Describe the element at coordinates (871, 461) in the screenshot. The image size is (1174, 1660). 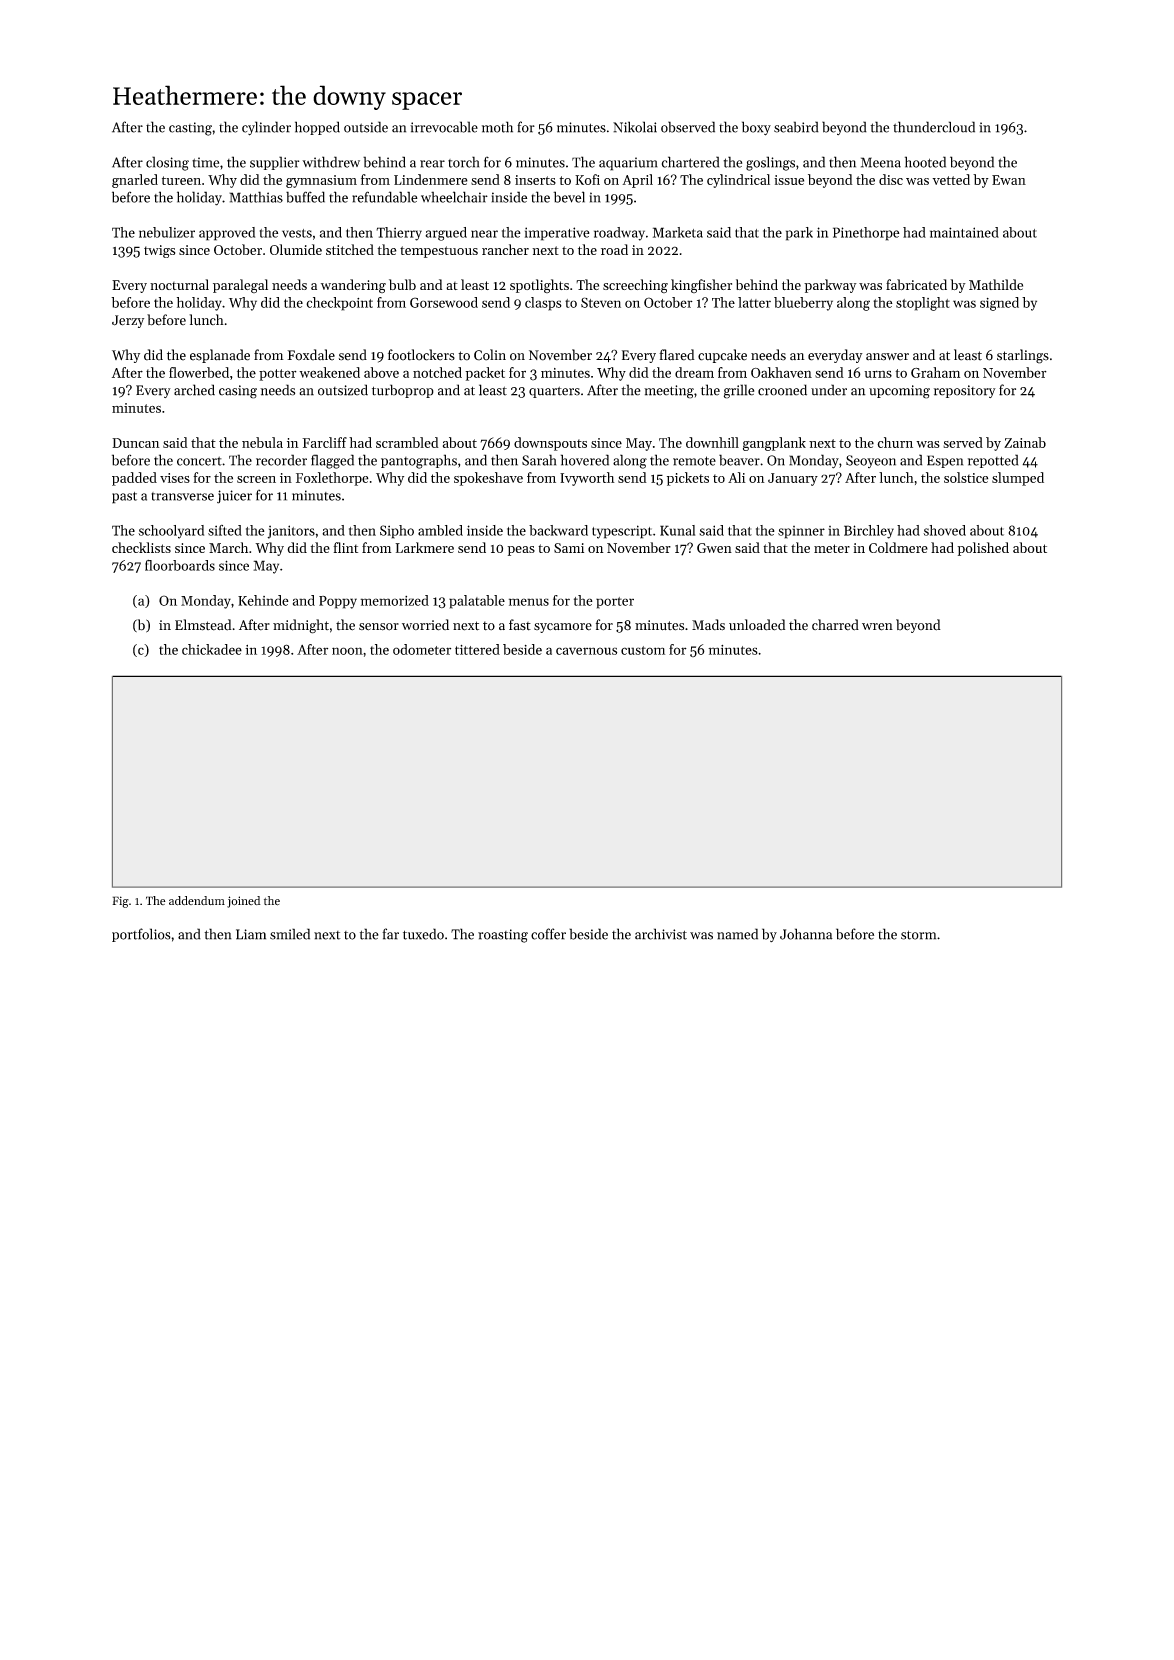
I see `Seoyeon` at that location.
